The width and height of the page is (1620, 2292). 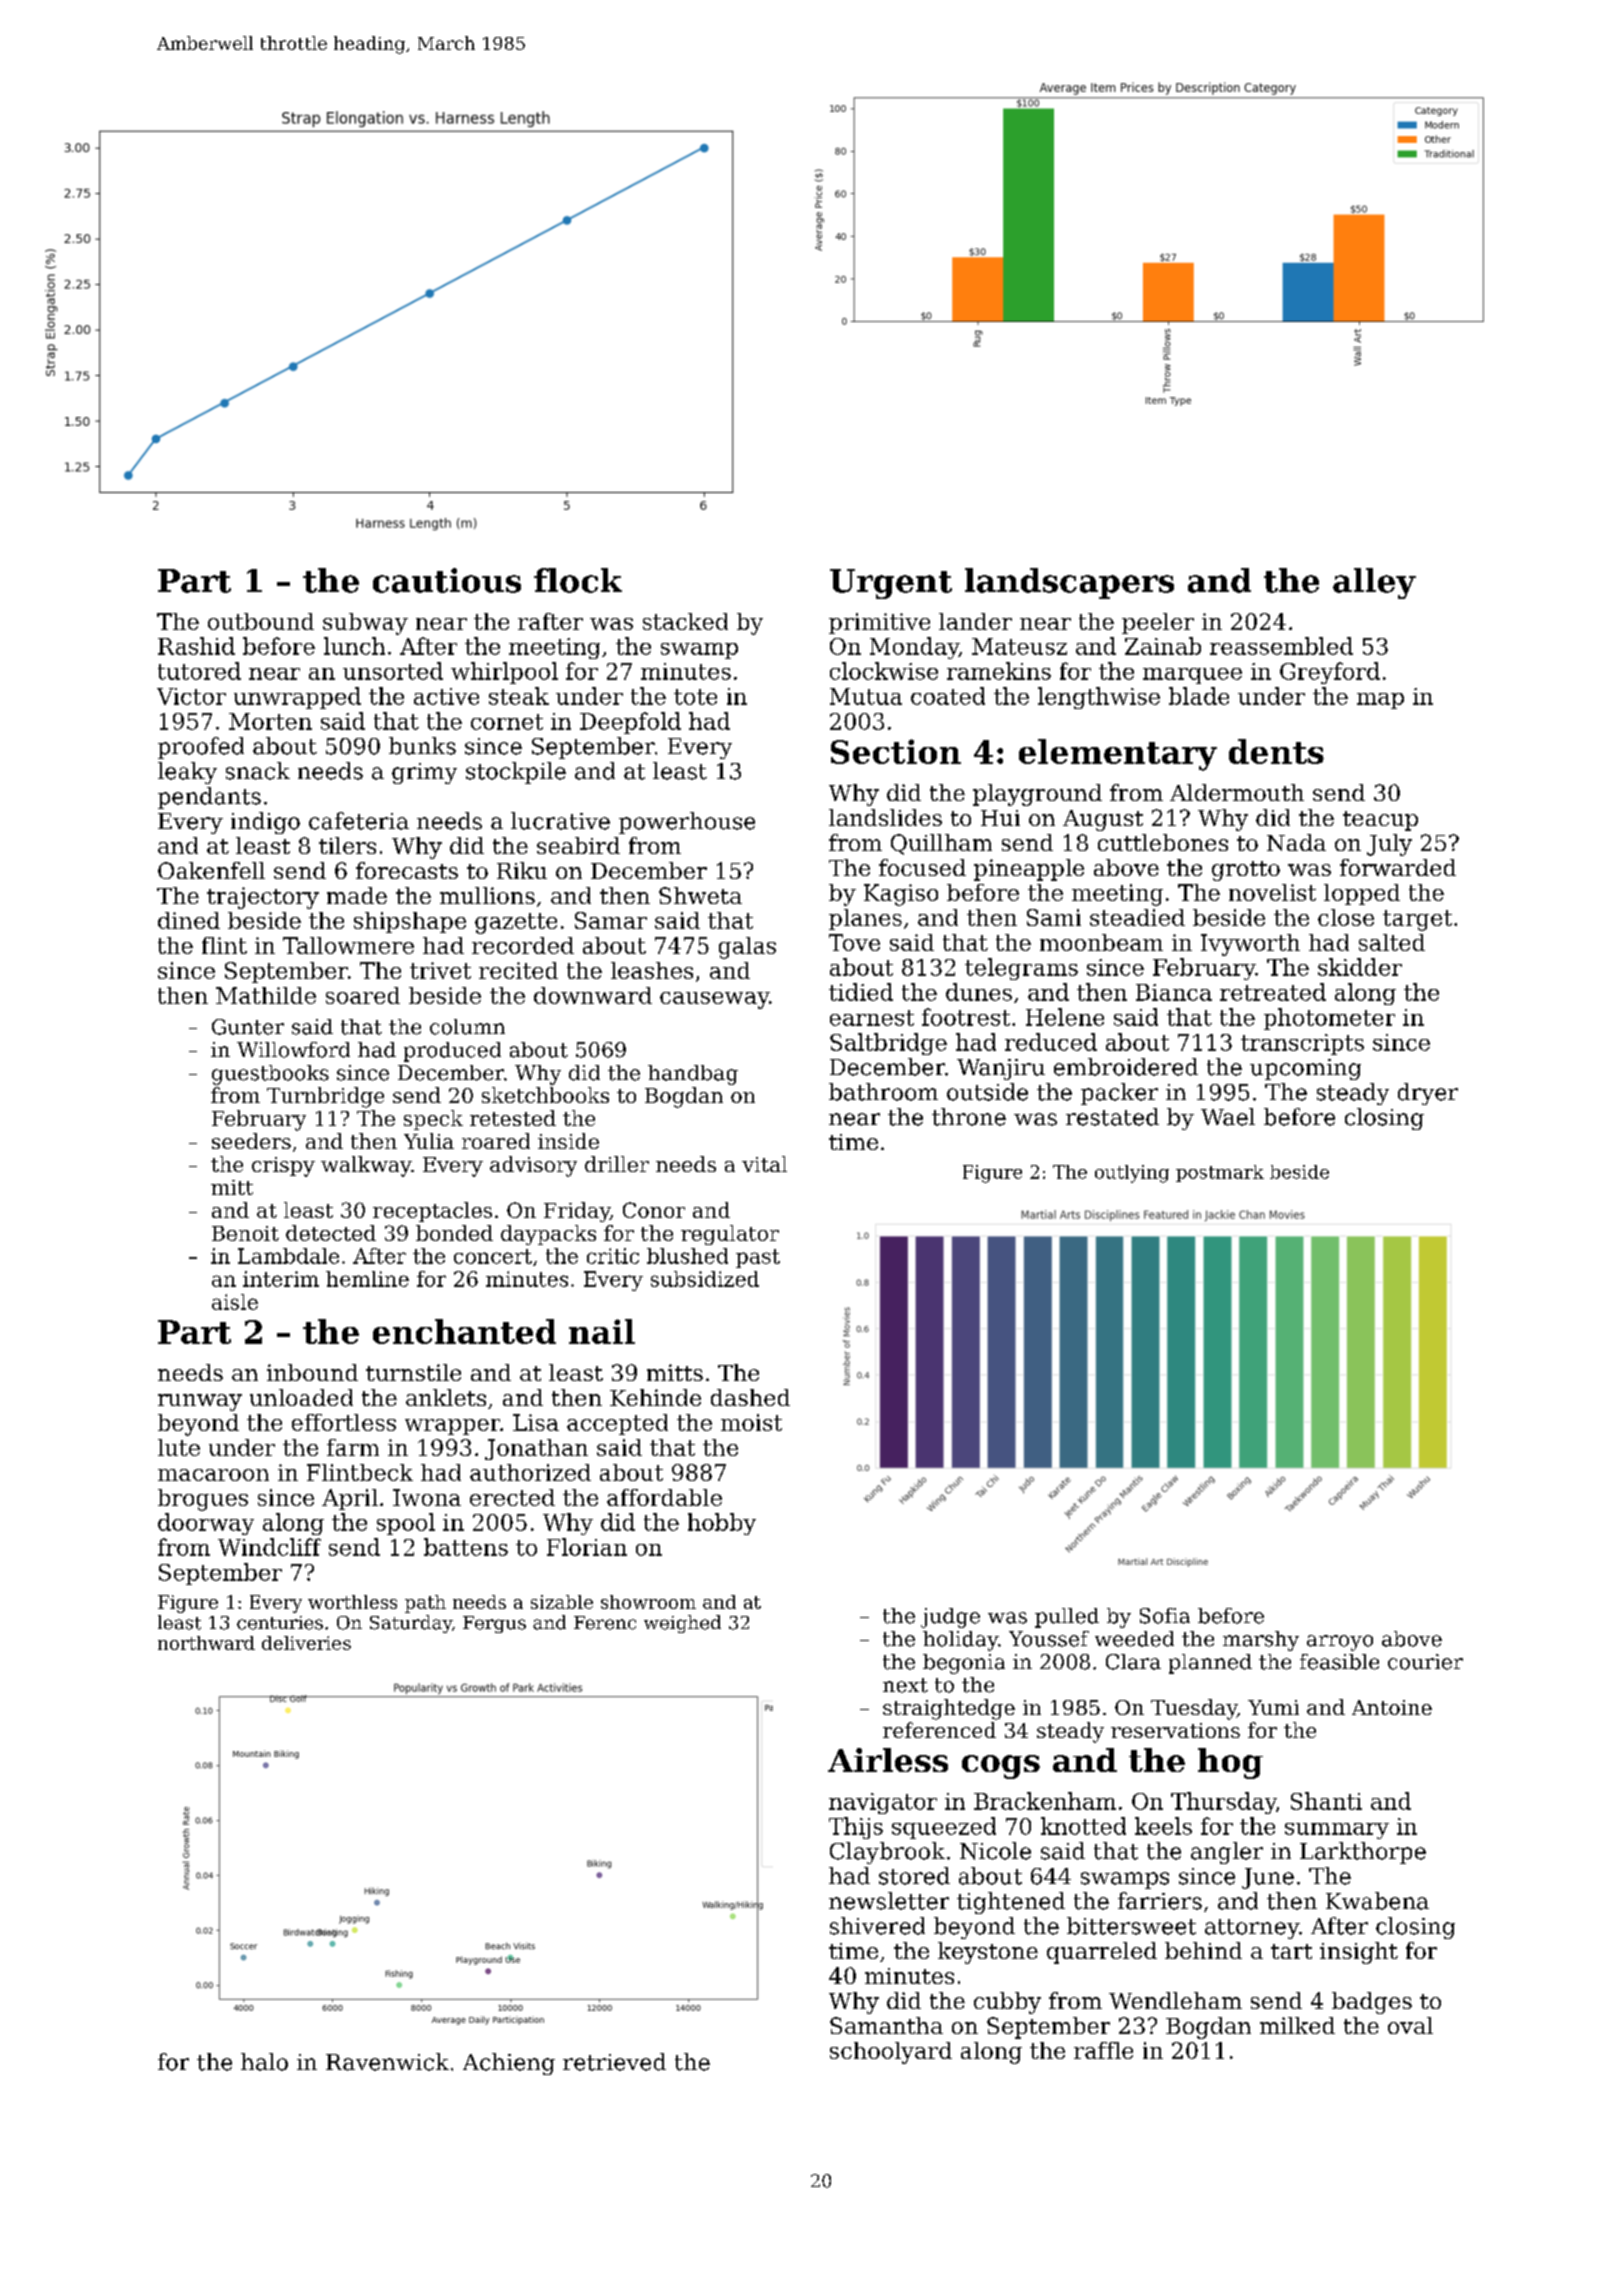 I want to click on retrieved, so click(x=614, y=2062).
